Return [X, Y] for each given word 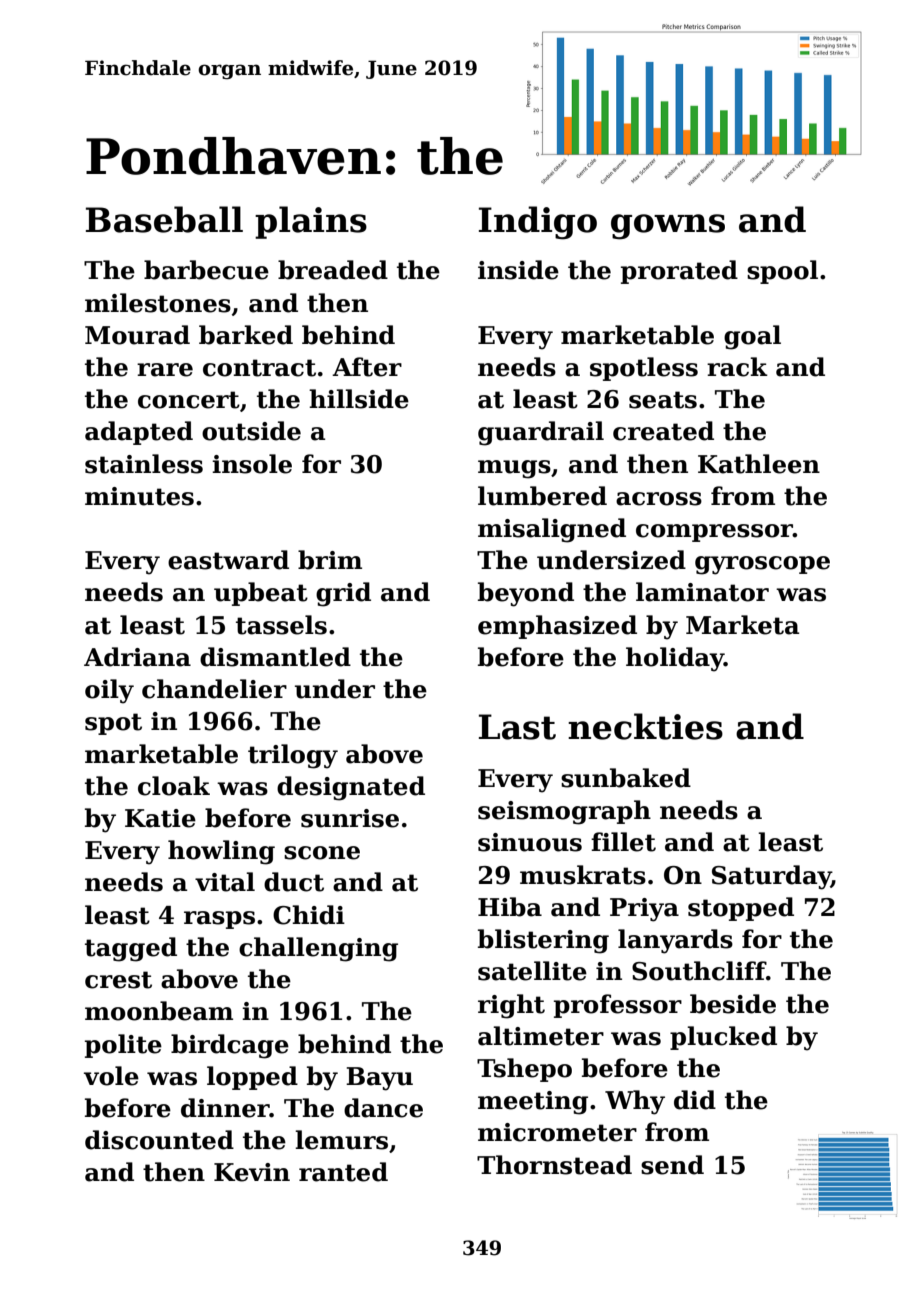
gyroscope [762, 565]
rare [165, 370]
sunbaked [626, 778]
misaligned [552, 530]
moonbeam [159, 1011]
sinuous [530, 842]
